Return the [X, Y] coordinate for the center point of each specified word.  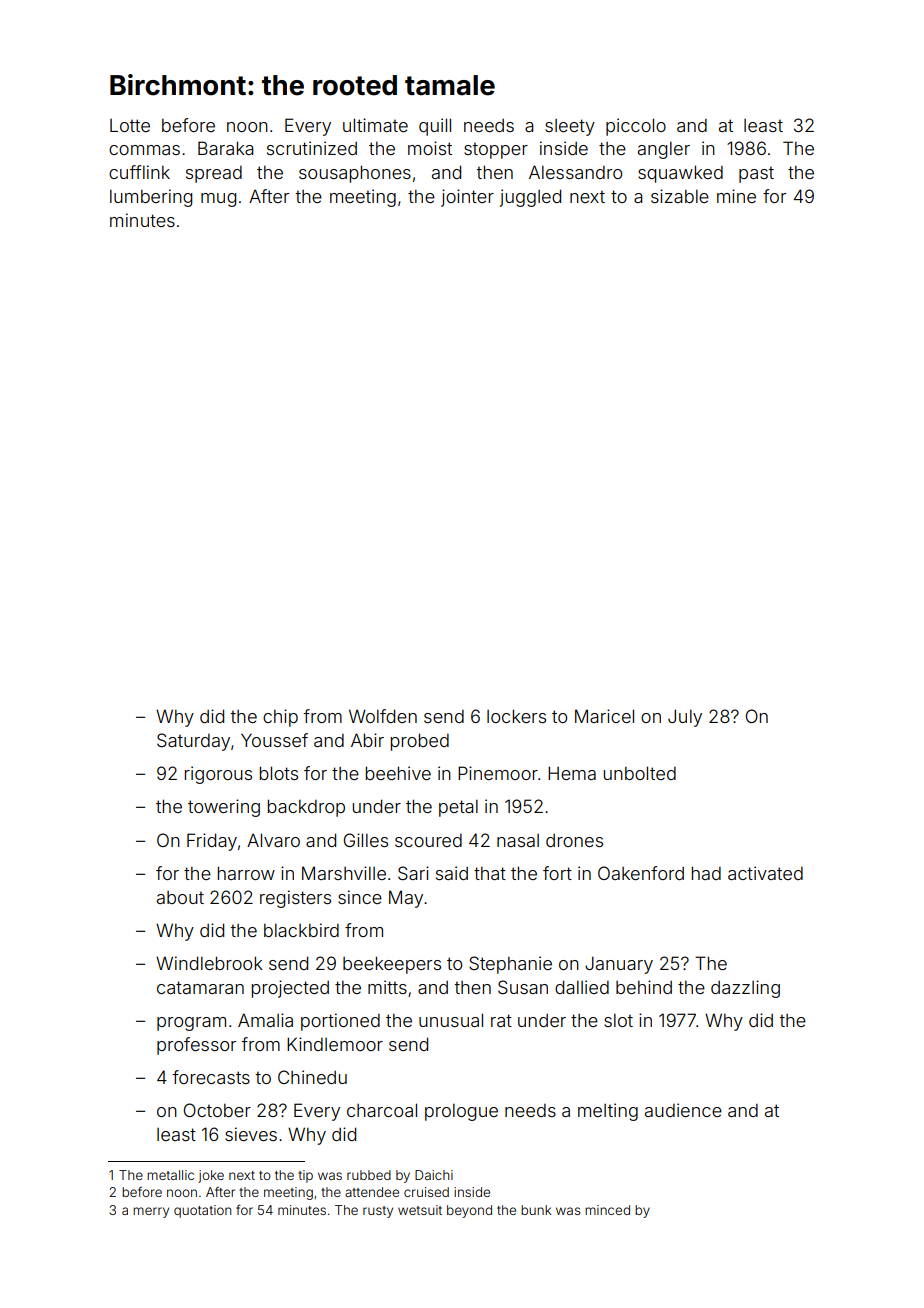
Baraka [226, 148]
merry [151, 1212]
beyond [469, 1211]
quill [435, 127]
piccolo [636, 127]
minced [607, 1210]
